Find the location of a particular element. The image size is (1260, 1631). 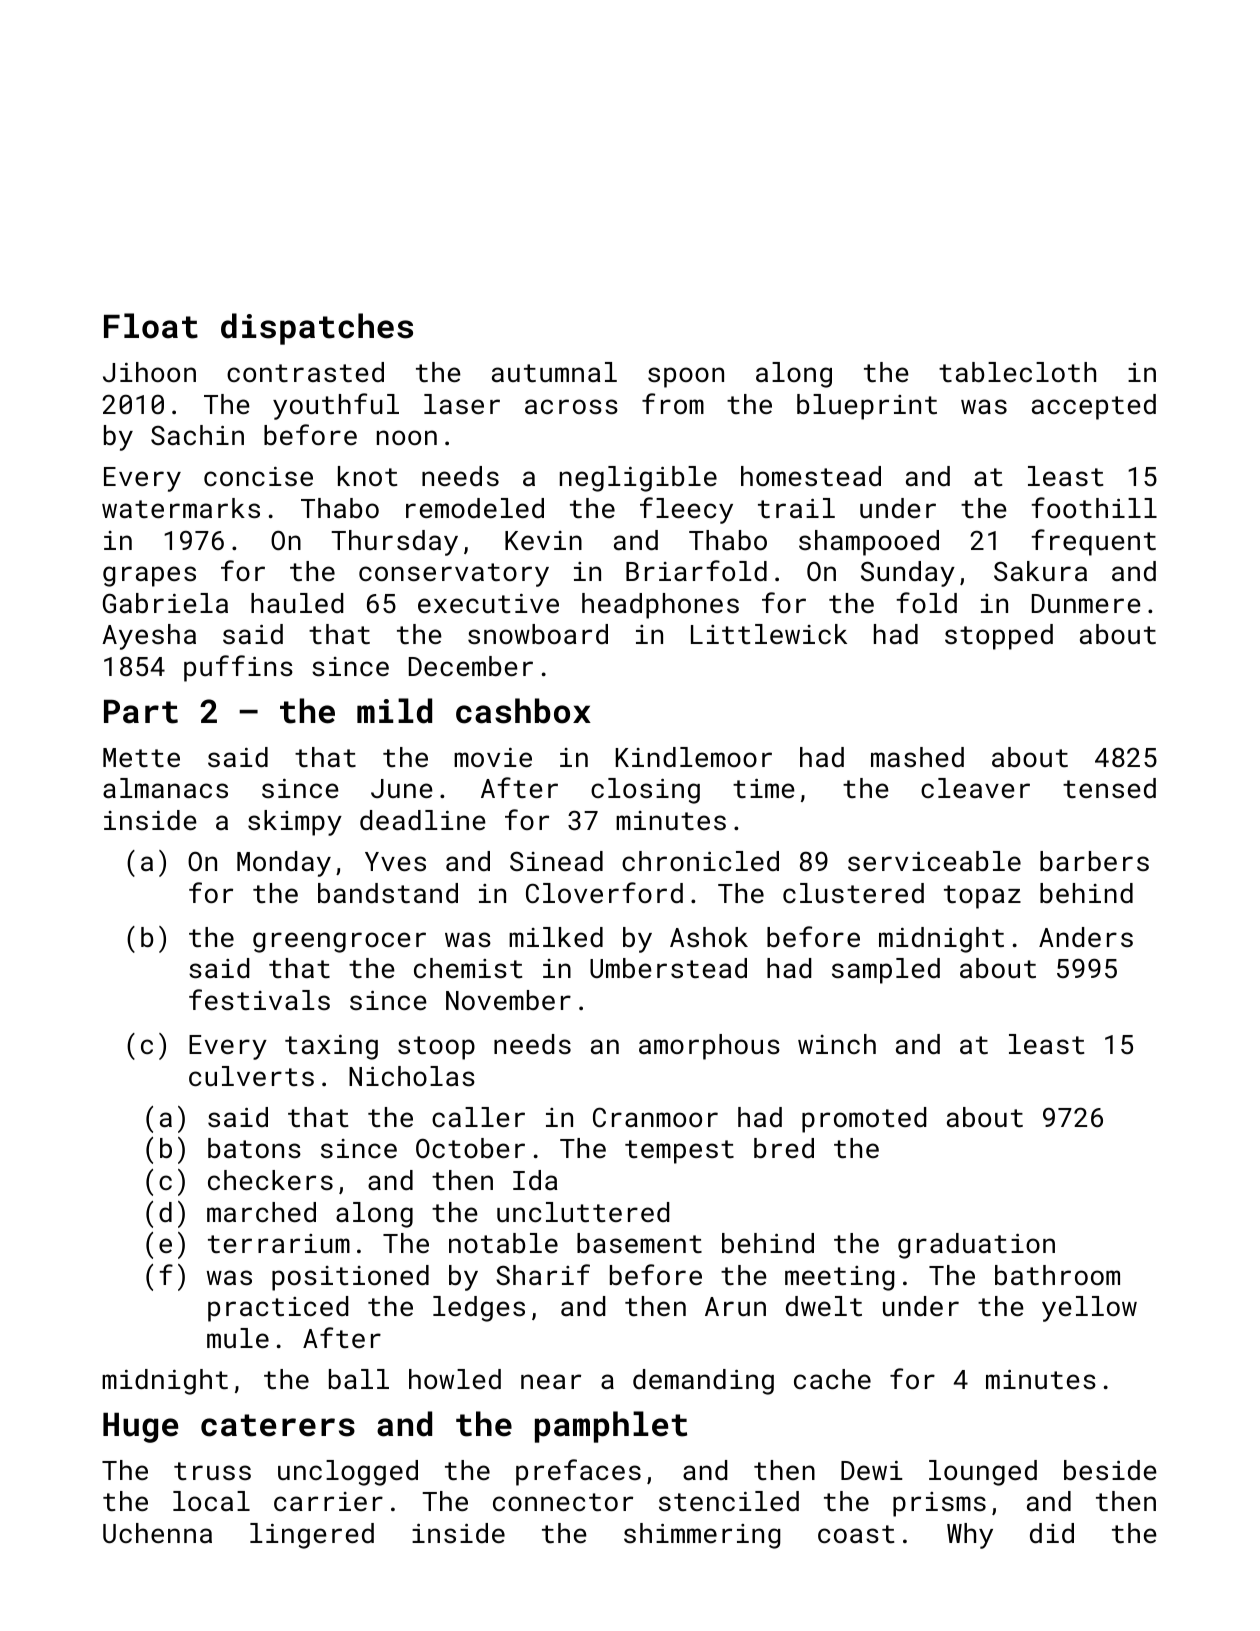

mule is located at coordinates (238, 1338).
